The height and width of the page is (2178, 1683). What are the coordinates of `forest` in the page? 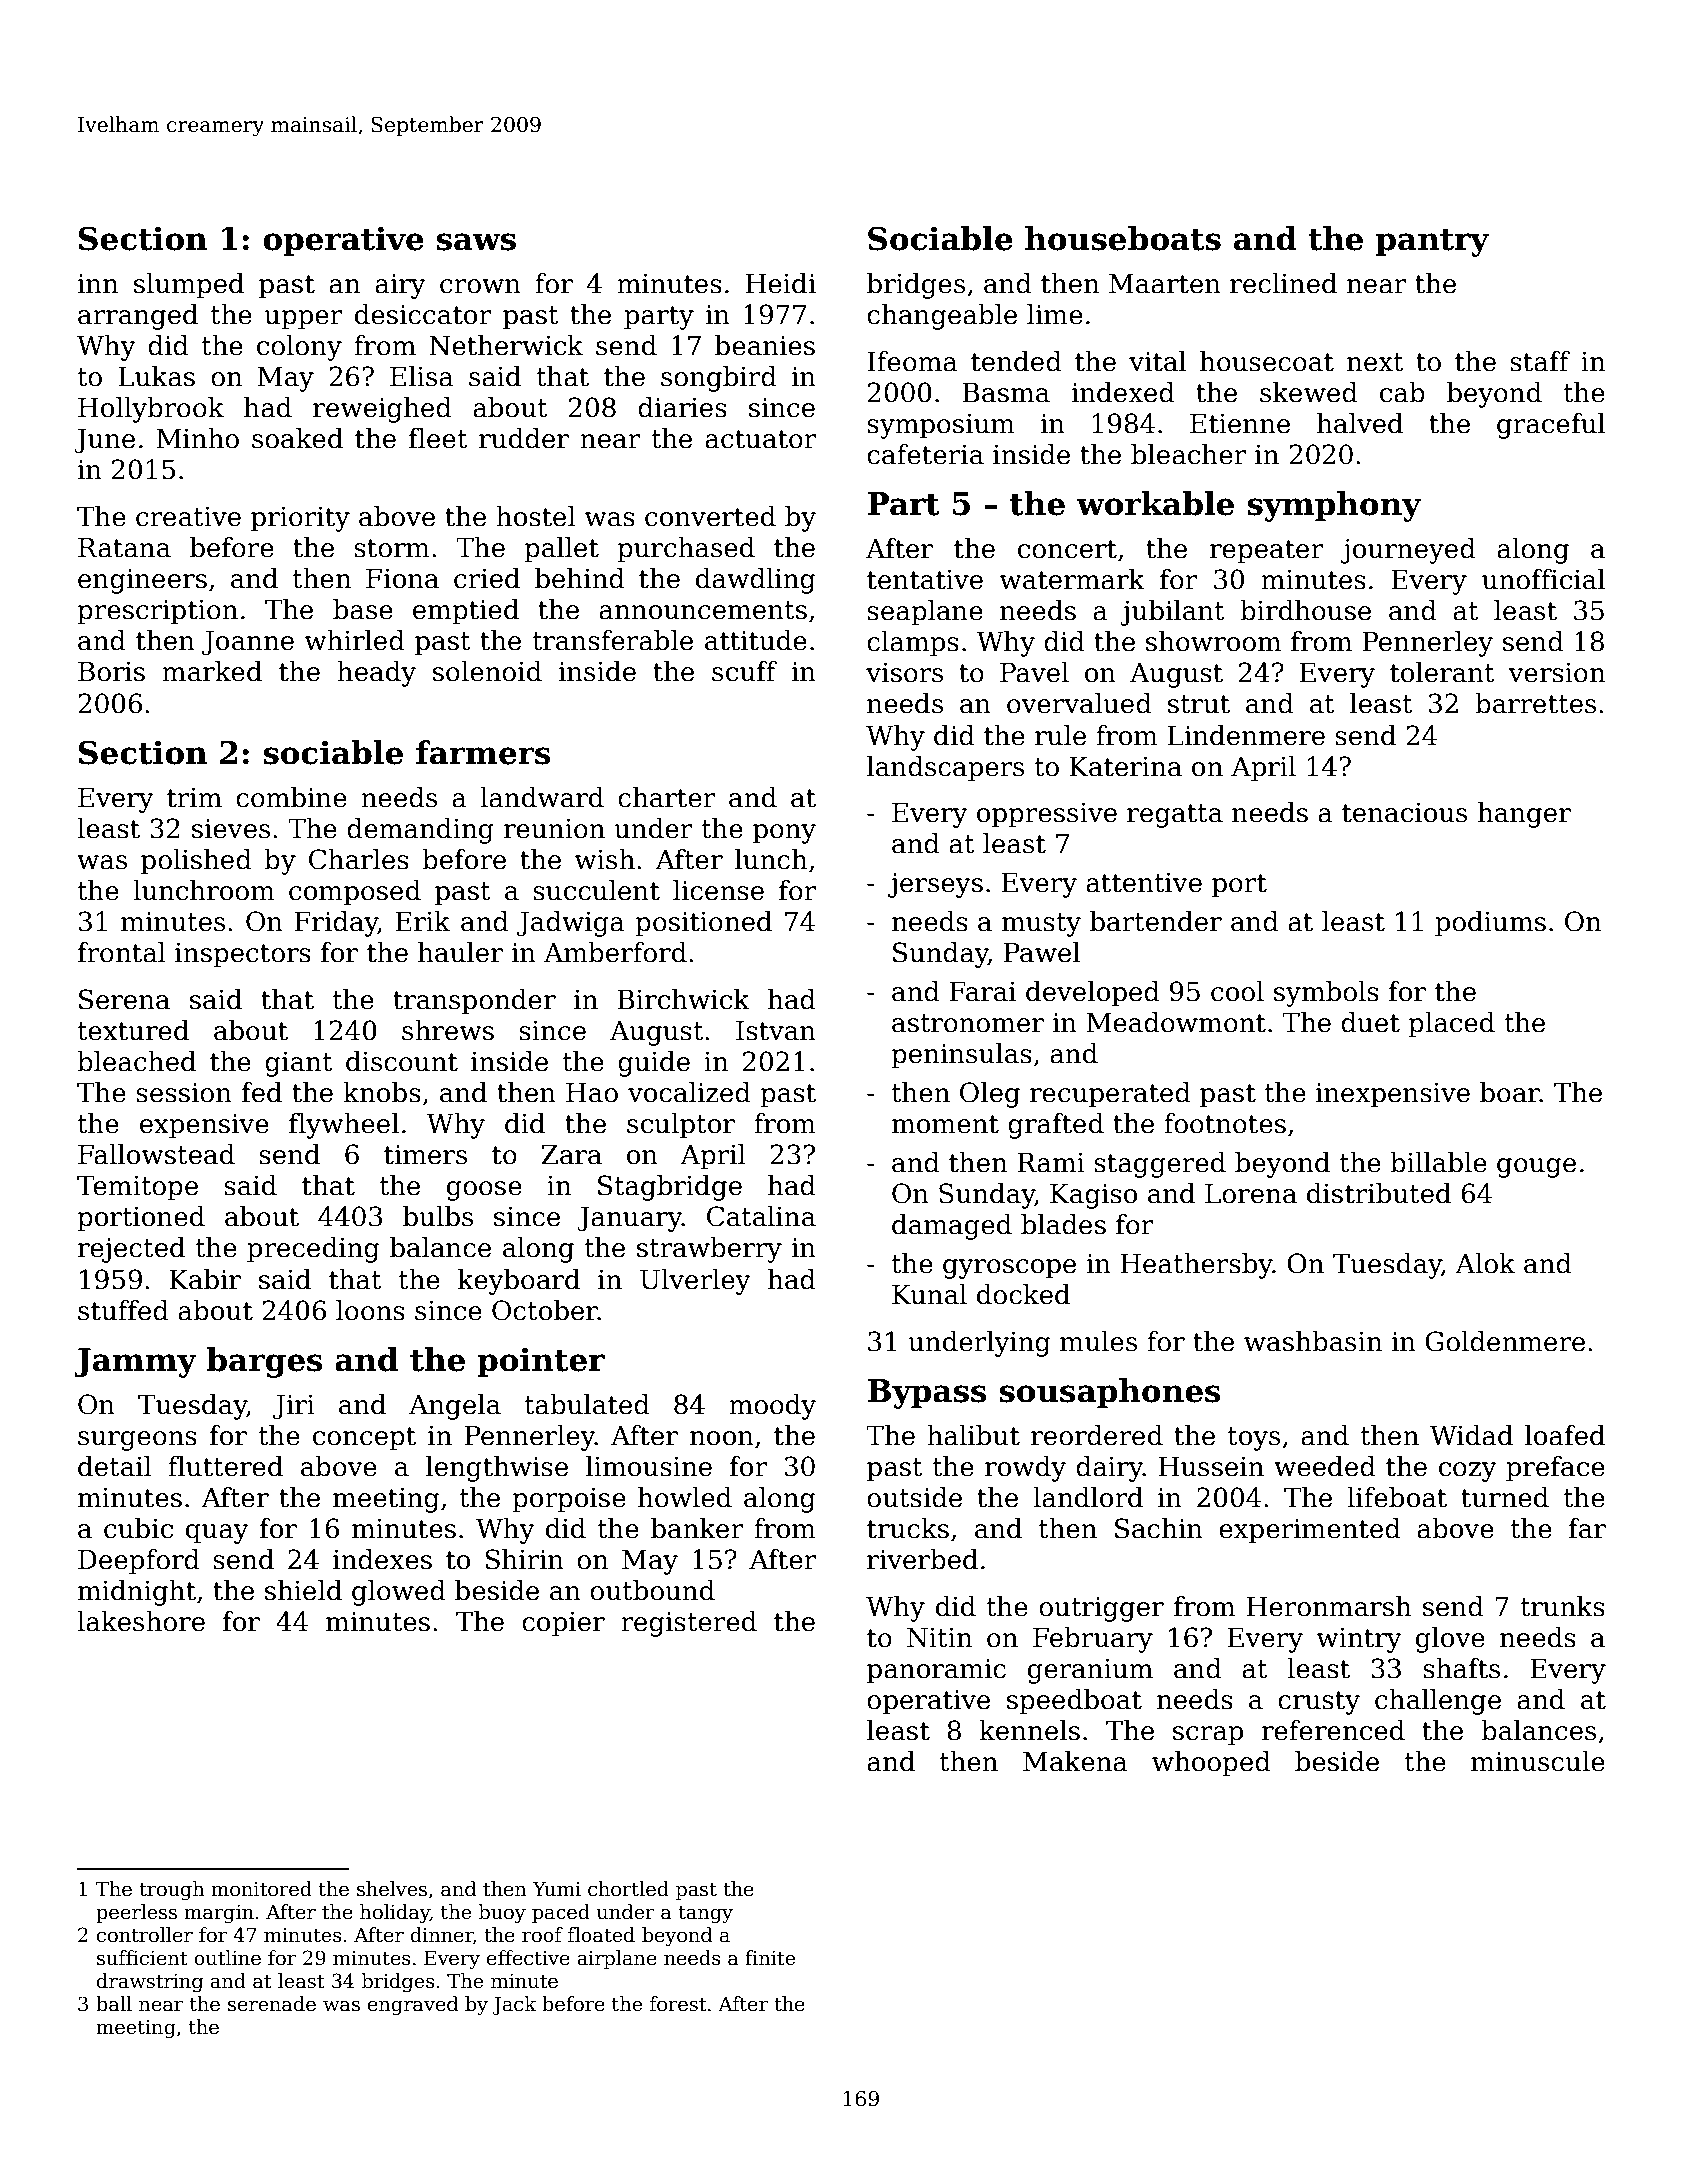 It's located at (678, 2004).
